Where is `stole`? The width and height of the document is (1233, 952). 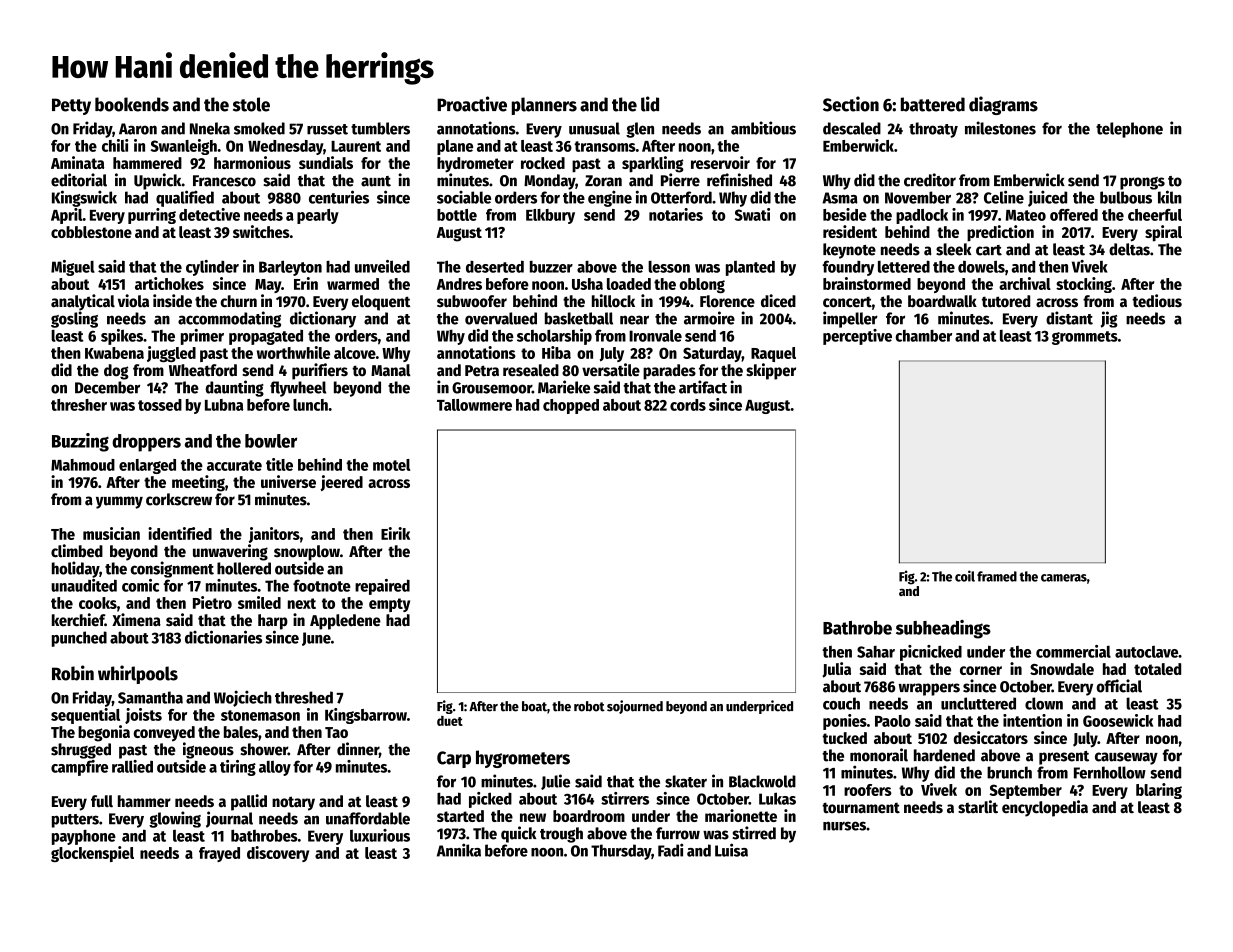
stole is located at coordinates (251, 104).
